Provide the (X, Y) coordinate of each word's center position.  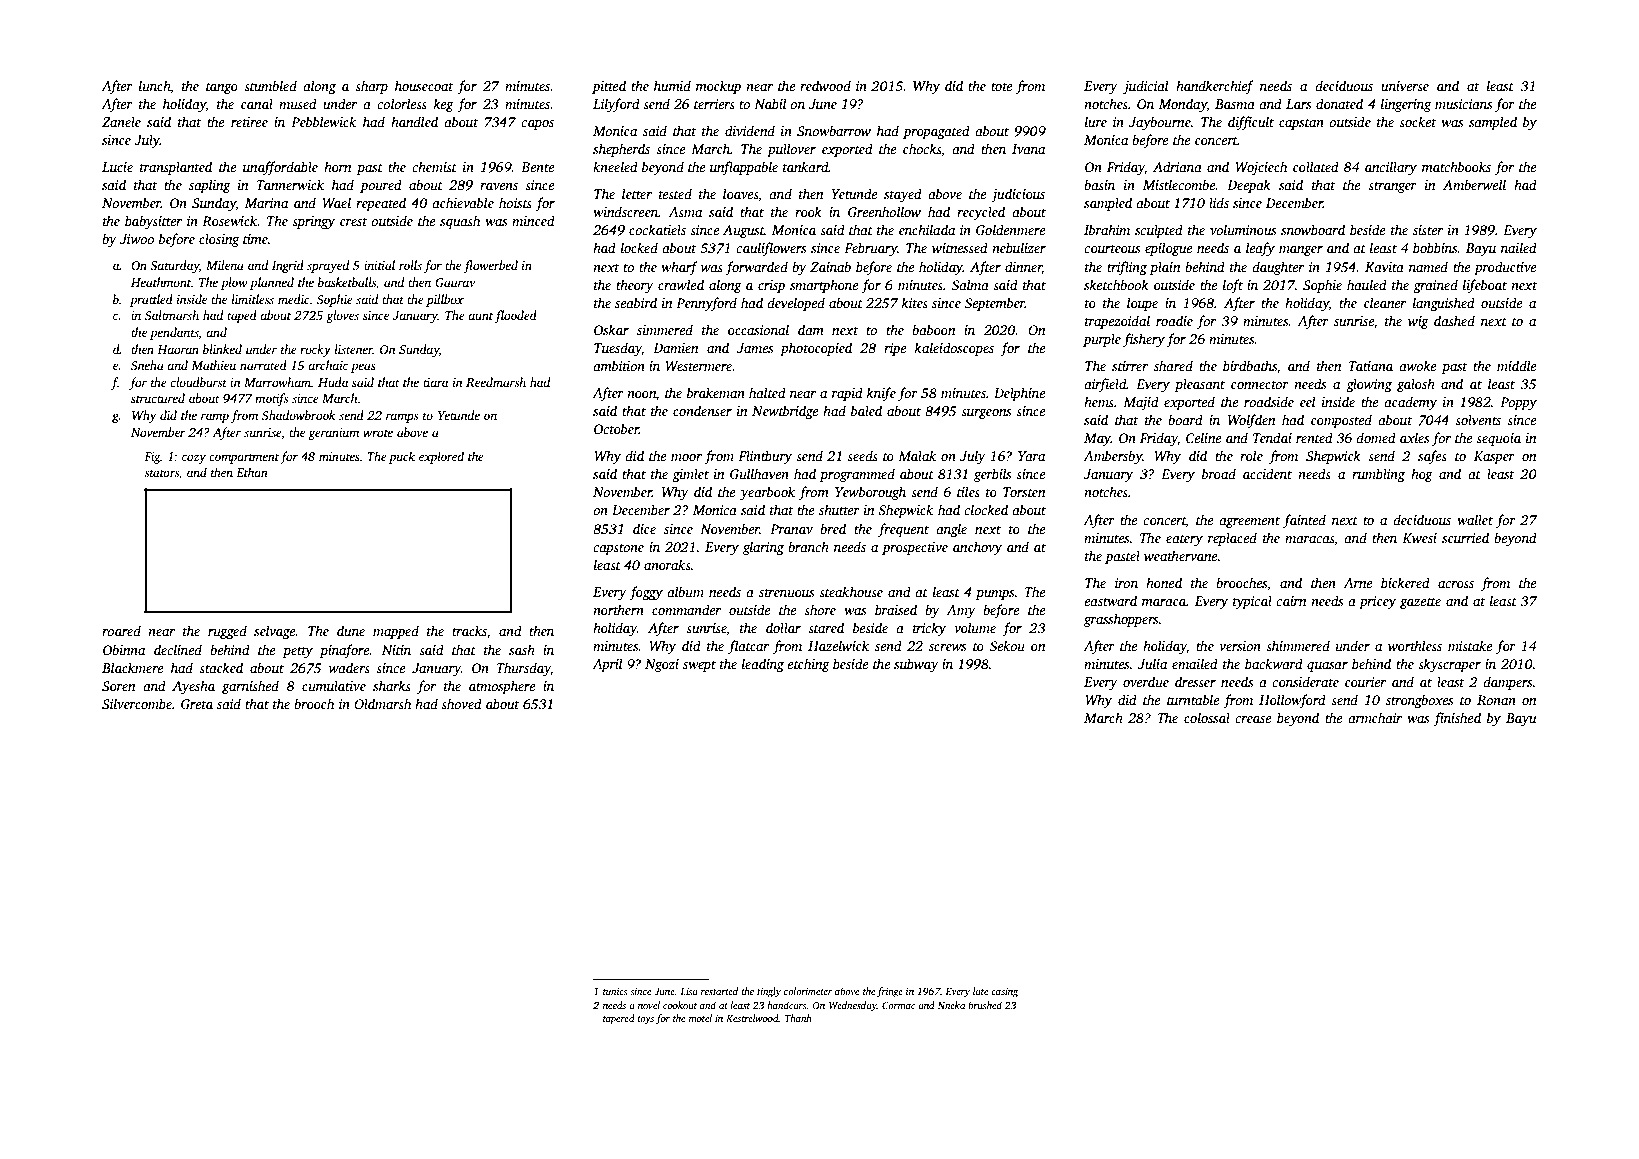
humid (672, 85)
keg (444, 105)
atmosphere (502, 687)
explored (441, 457)
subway (916, 665)
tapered (619, 1019)
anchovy (977, 548)
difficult (1251, 123)
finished (1457, 719)
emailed (1195, 663)
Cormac (898, 1005)
